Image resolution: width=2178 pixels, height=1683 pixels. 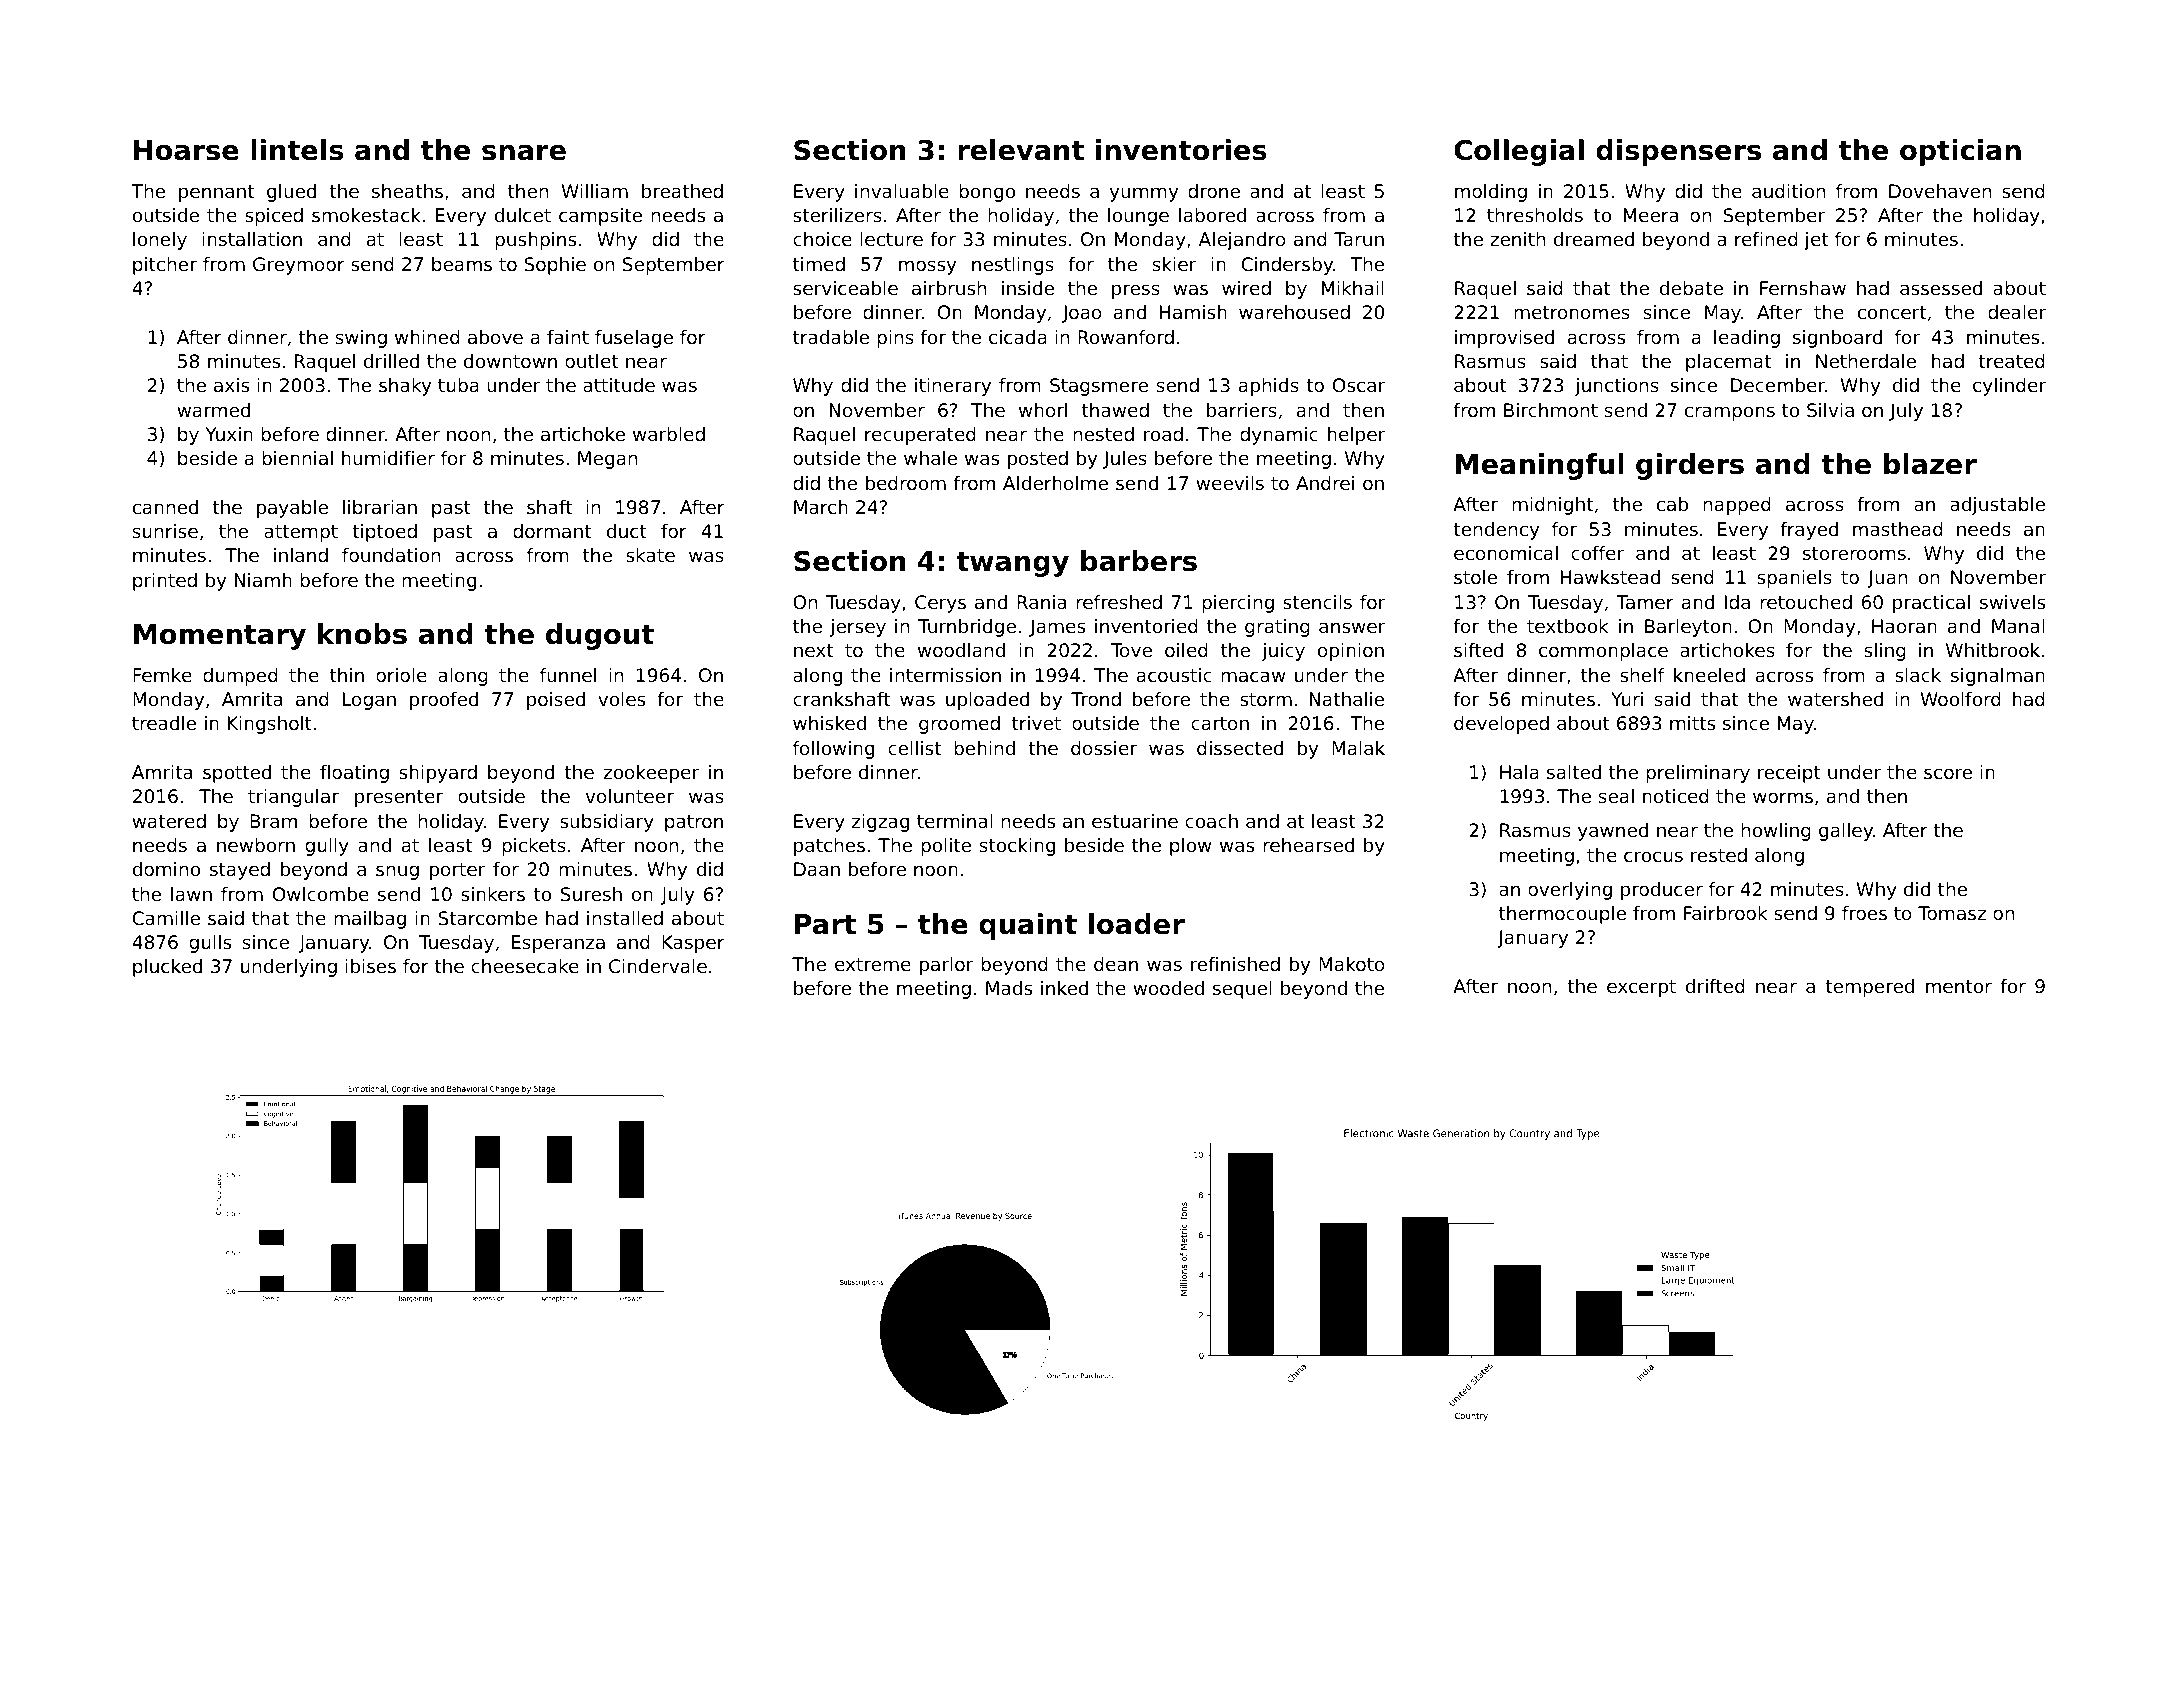 I want to click on Mads, so click(x=1009, y=988).
